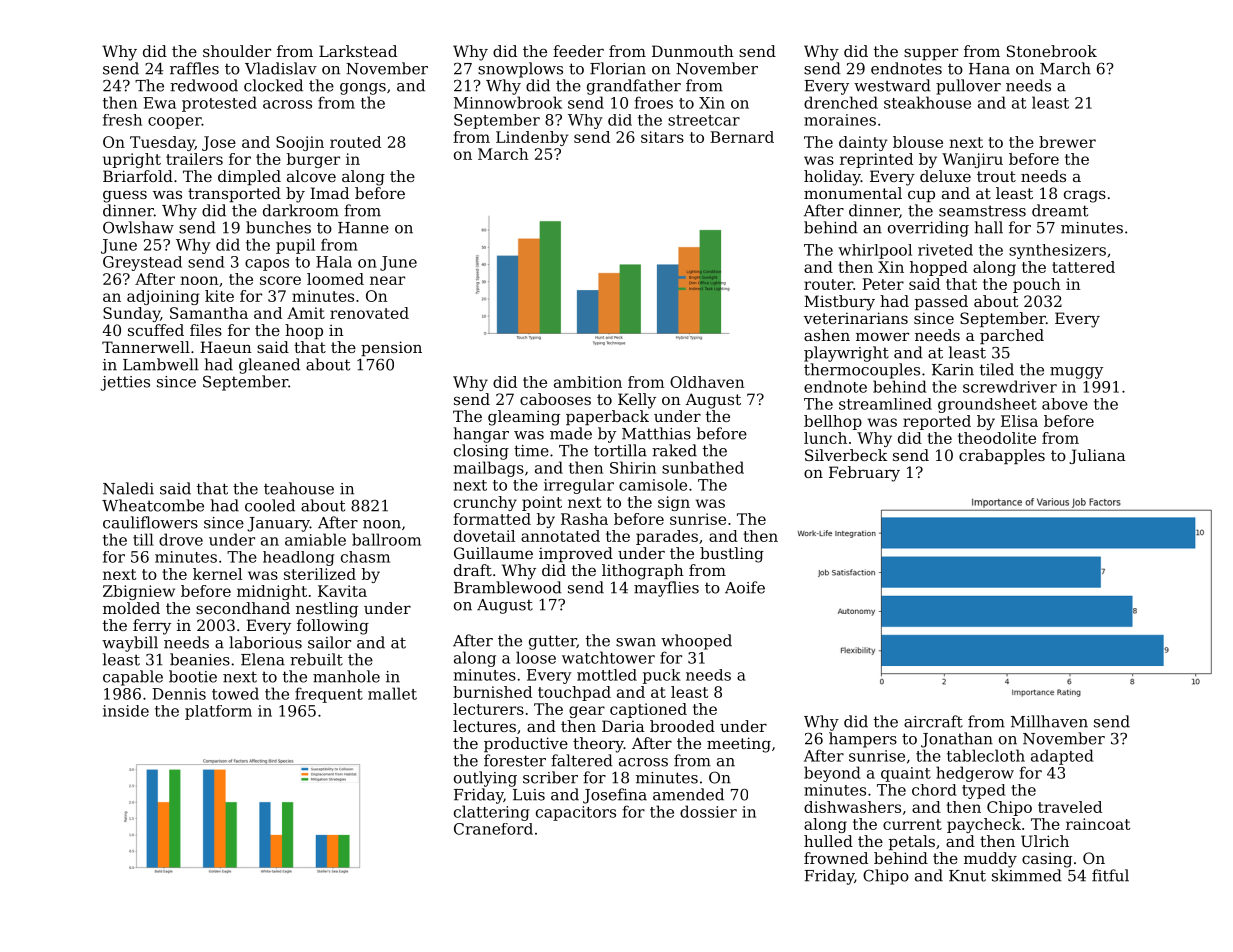 Image resolution: width=1233 pixels, height=952 pixels. What do you see at coordinates (1002, 456) in the image?
I see `crabapples` at bounding box center [1002, 456].
